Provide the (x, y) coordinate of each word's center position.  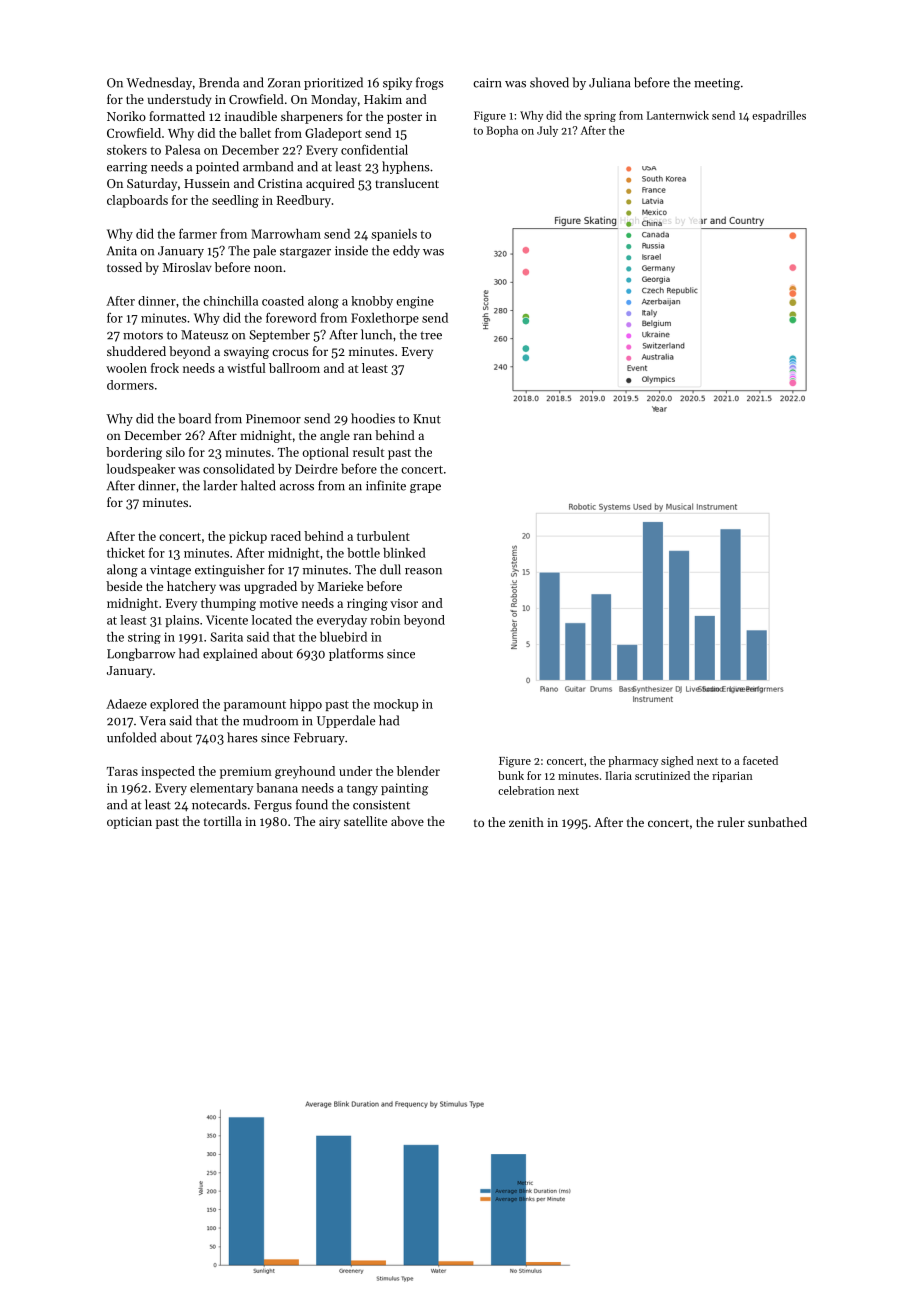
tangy (362, 790)
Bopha (502, 131)
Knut (427, 419)
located (272, 620)
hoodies (373, 418)
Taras (122, 771)
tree (431, 335)
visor (404, 603)
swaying (246, 353)
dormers (130, 385)
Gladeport (333, 134)
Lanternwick (678, 115)
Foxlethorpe (385, 319)
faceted (760, 760)
